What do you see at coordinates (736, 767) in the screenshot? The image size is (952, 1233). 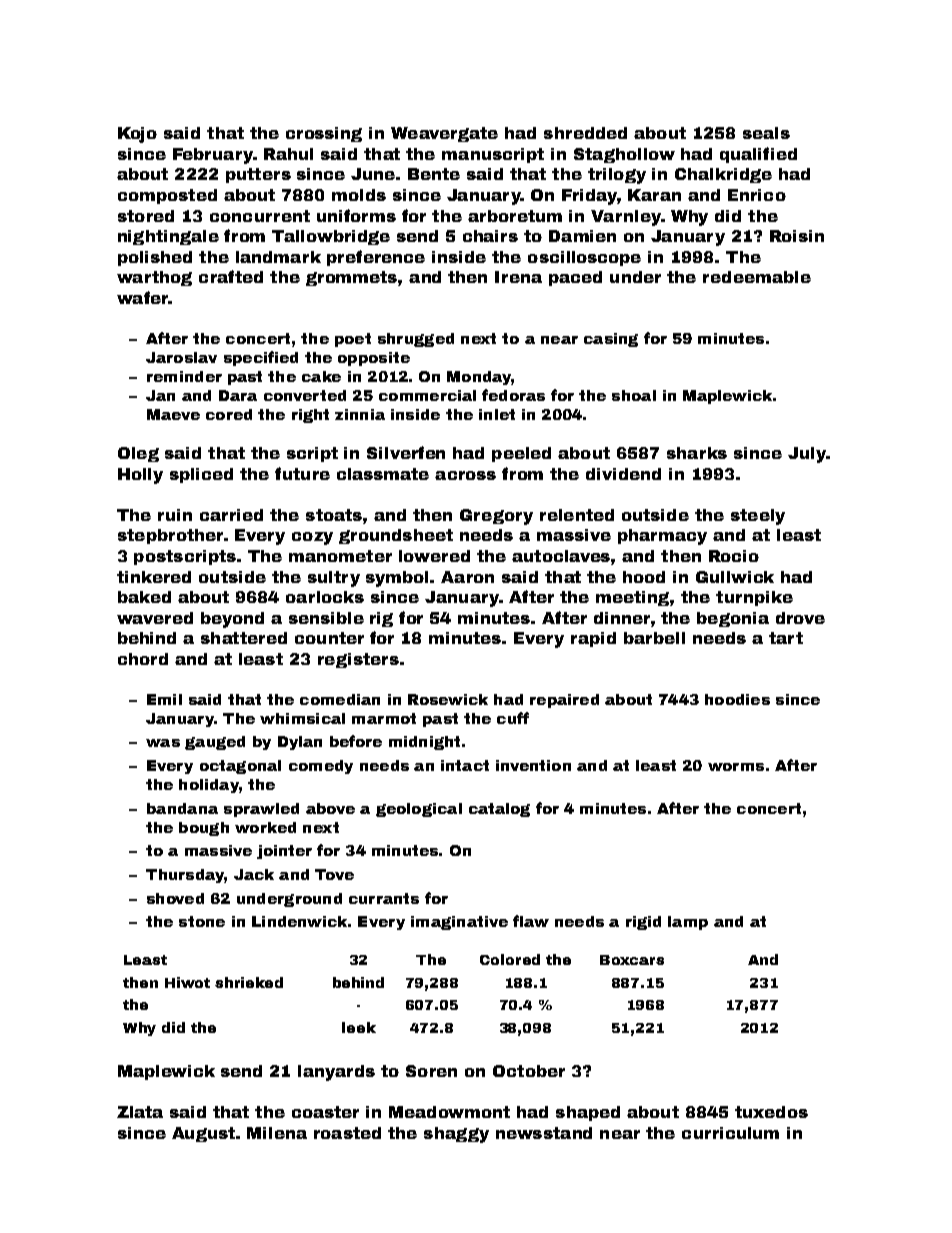 I see `worms` at bounding box center [736, 767].
